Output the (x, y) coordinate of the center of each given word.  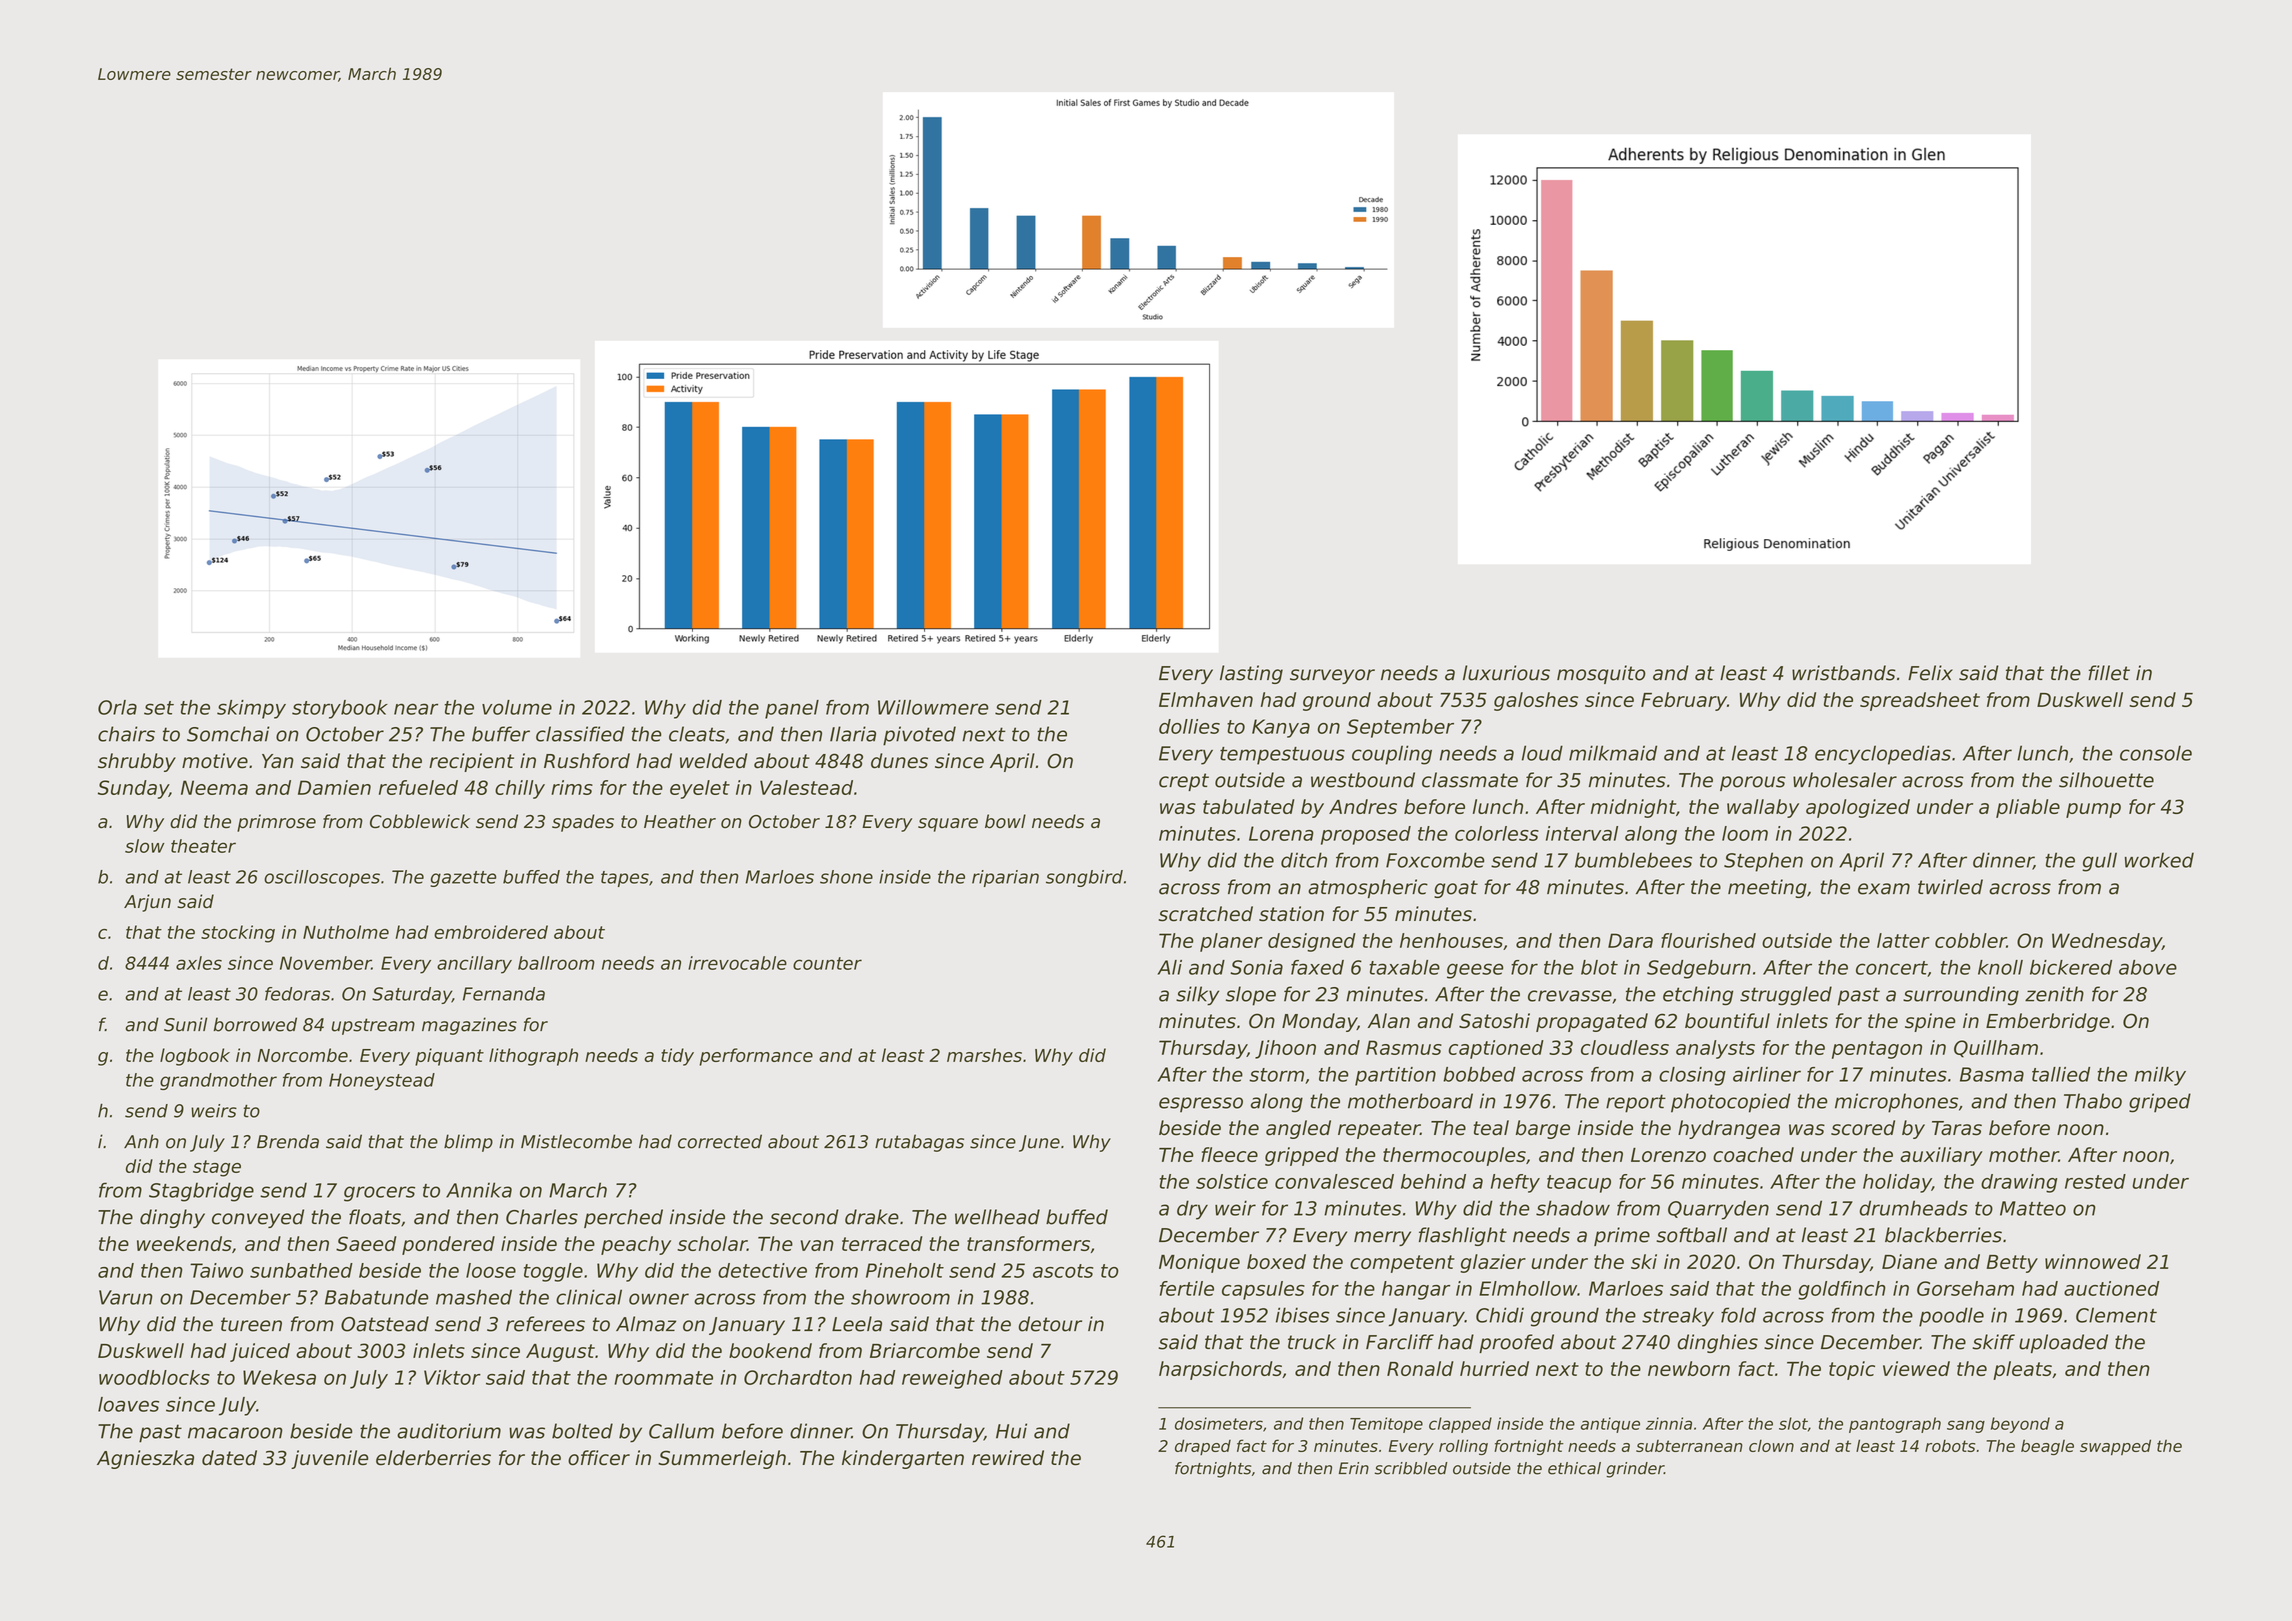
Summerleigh (722, 1459)
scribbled (1411, 1468)
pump (2093, 810)
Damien (334, 787)
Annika (479, 1190)
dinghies (1718, 1343)
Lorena (1281, 833)
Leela (857, 1324)
